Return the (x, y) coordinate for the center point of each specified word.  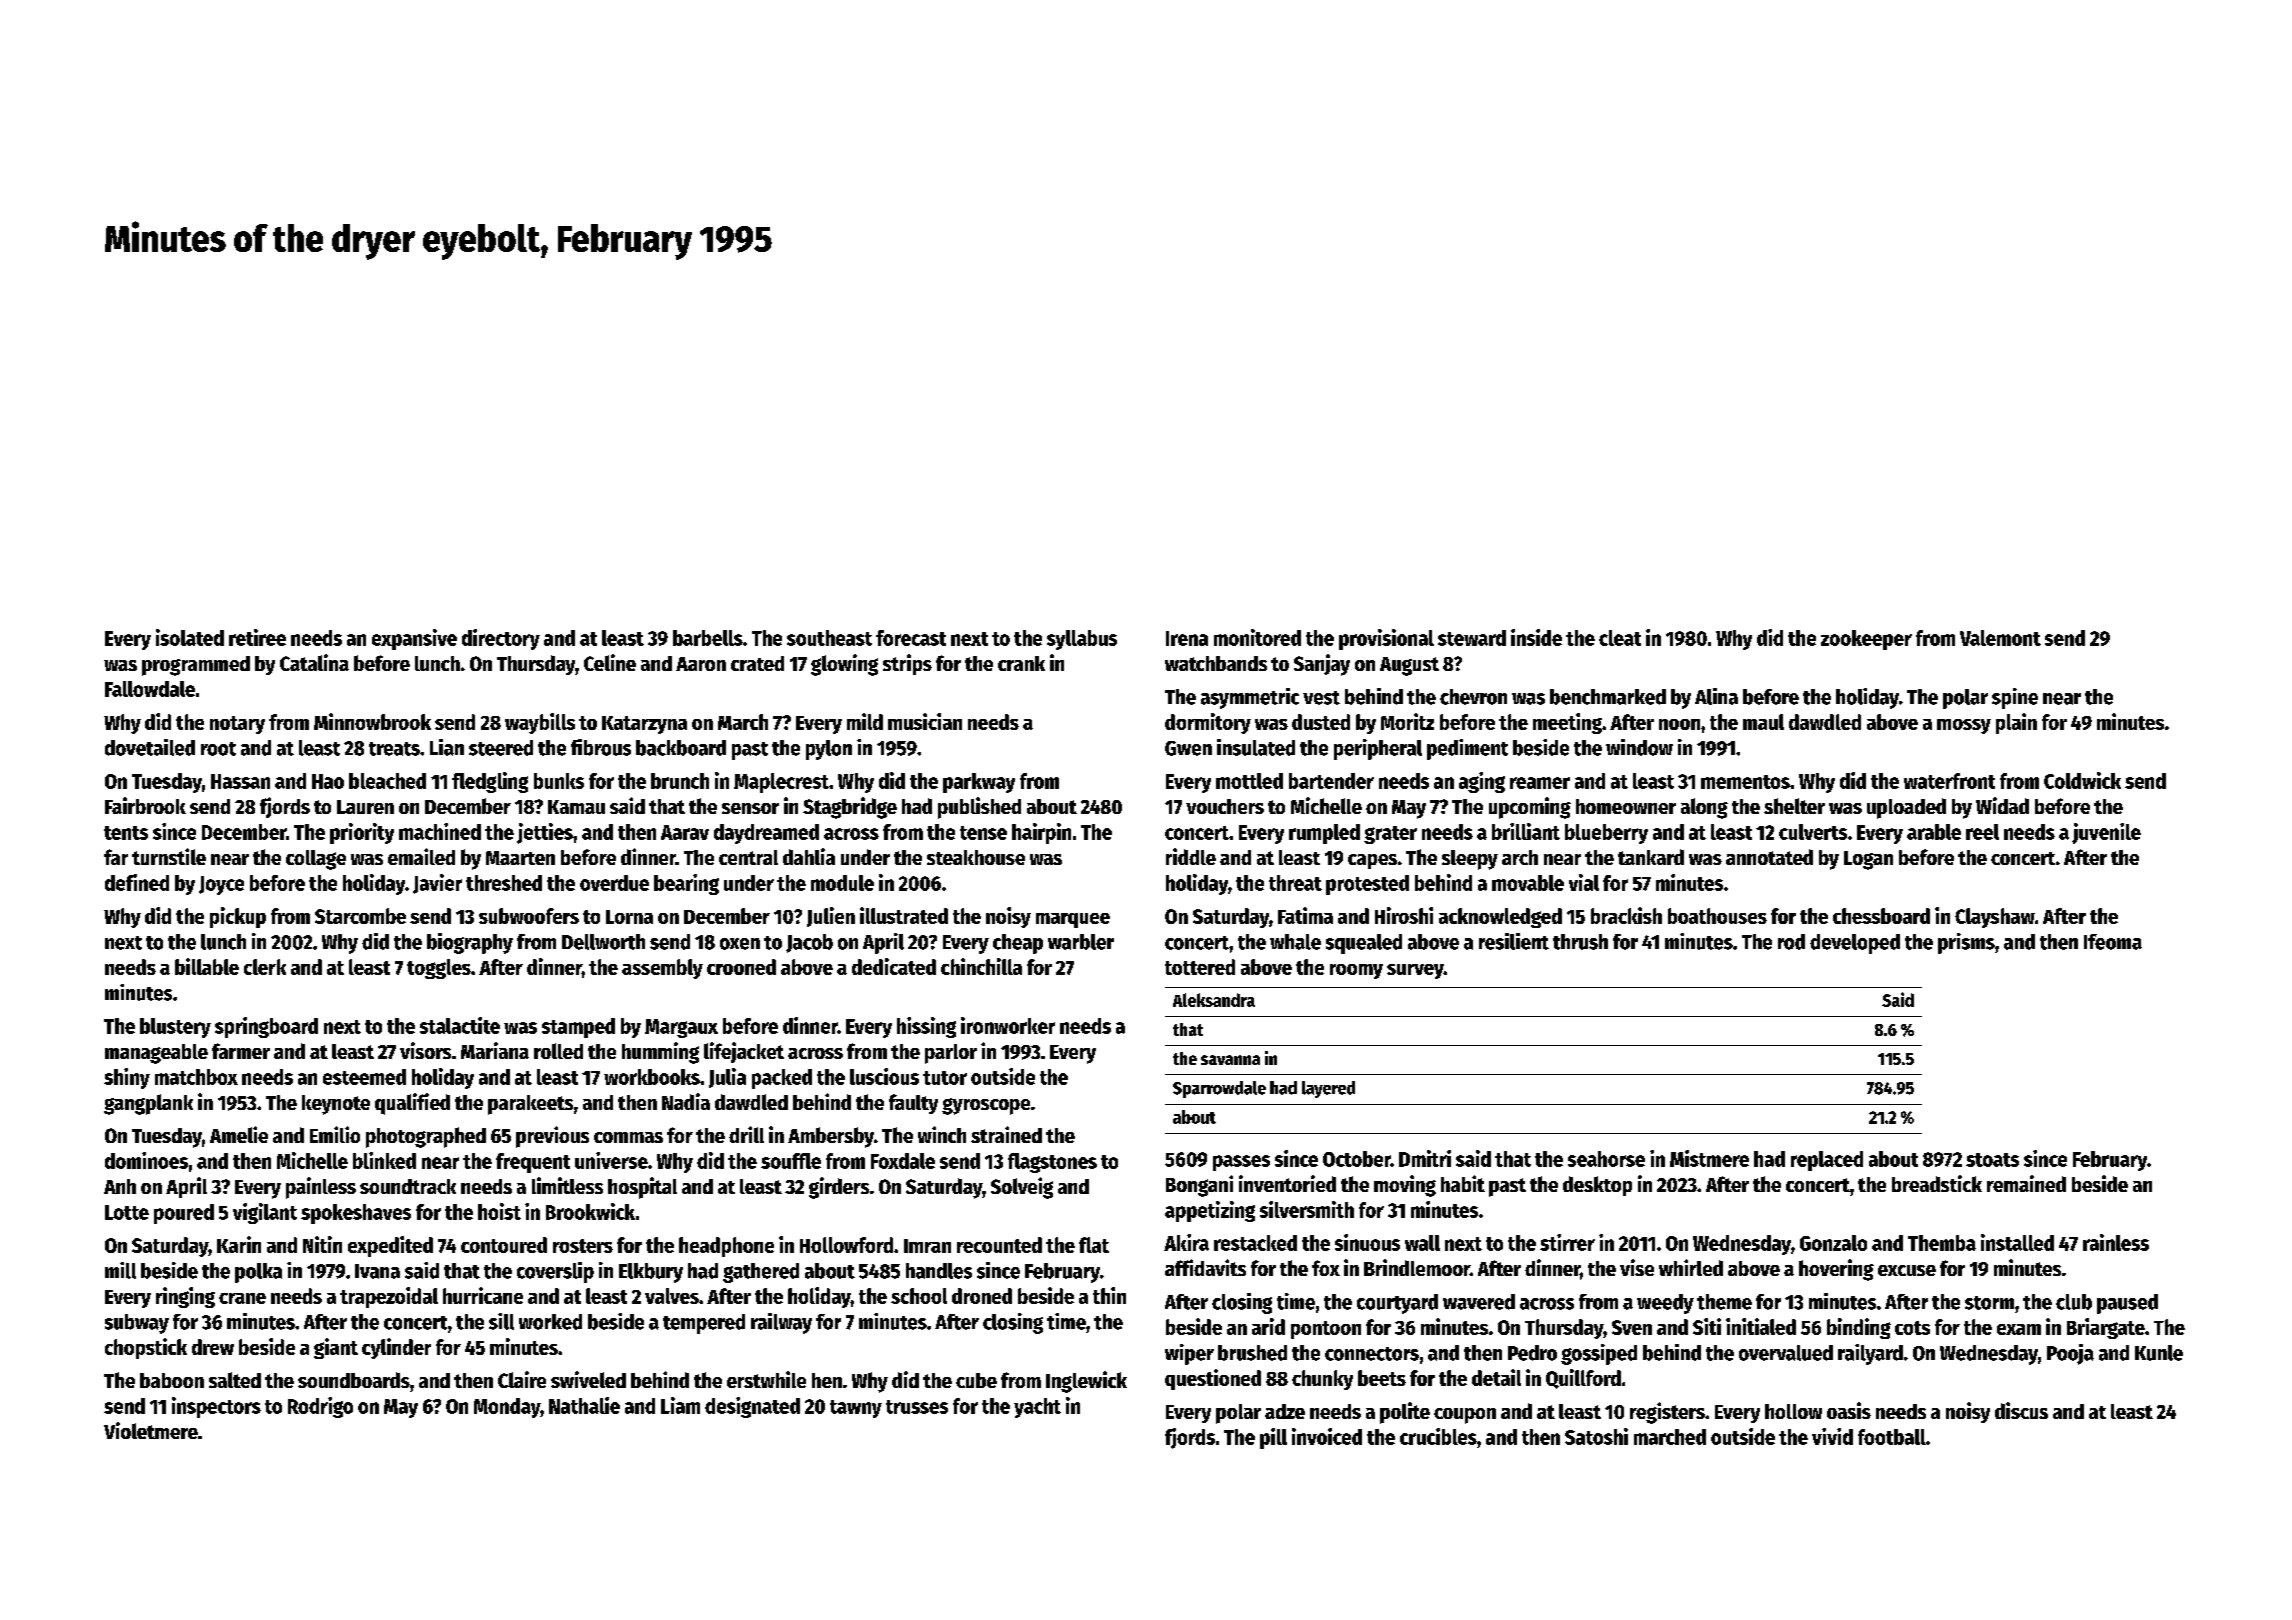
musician (925, 721)
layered (1328, 1089)
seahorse (1606, 1159)
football (1892, 1437)
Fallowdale (150, 689)
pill (1273, 1438)
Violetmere (151, 1430)
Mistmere (1709, 1158)
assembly (662, 969)
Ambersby (831, 1137)
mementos (1745, 782)
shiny (127, 1078)
